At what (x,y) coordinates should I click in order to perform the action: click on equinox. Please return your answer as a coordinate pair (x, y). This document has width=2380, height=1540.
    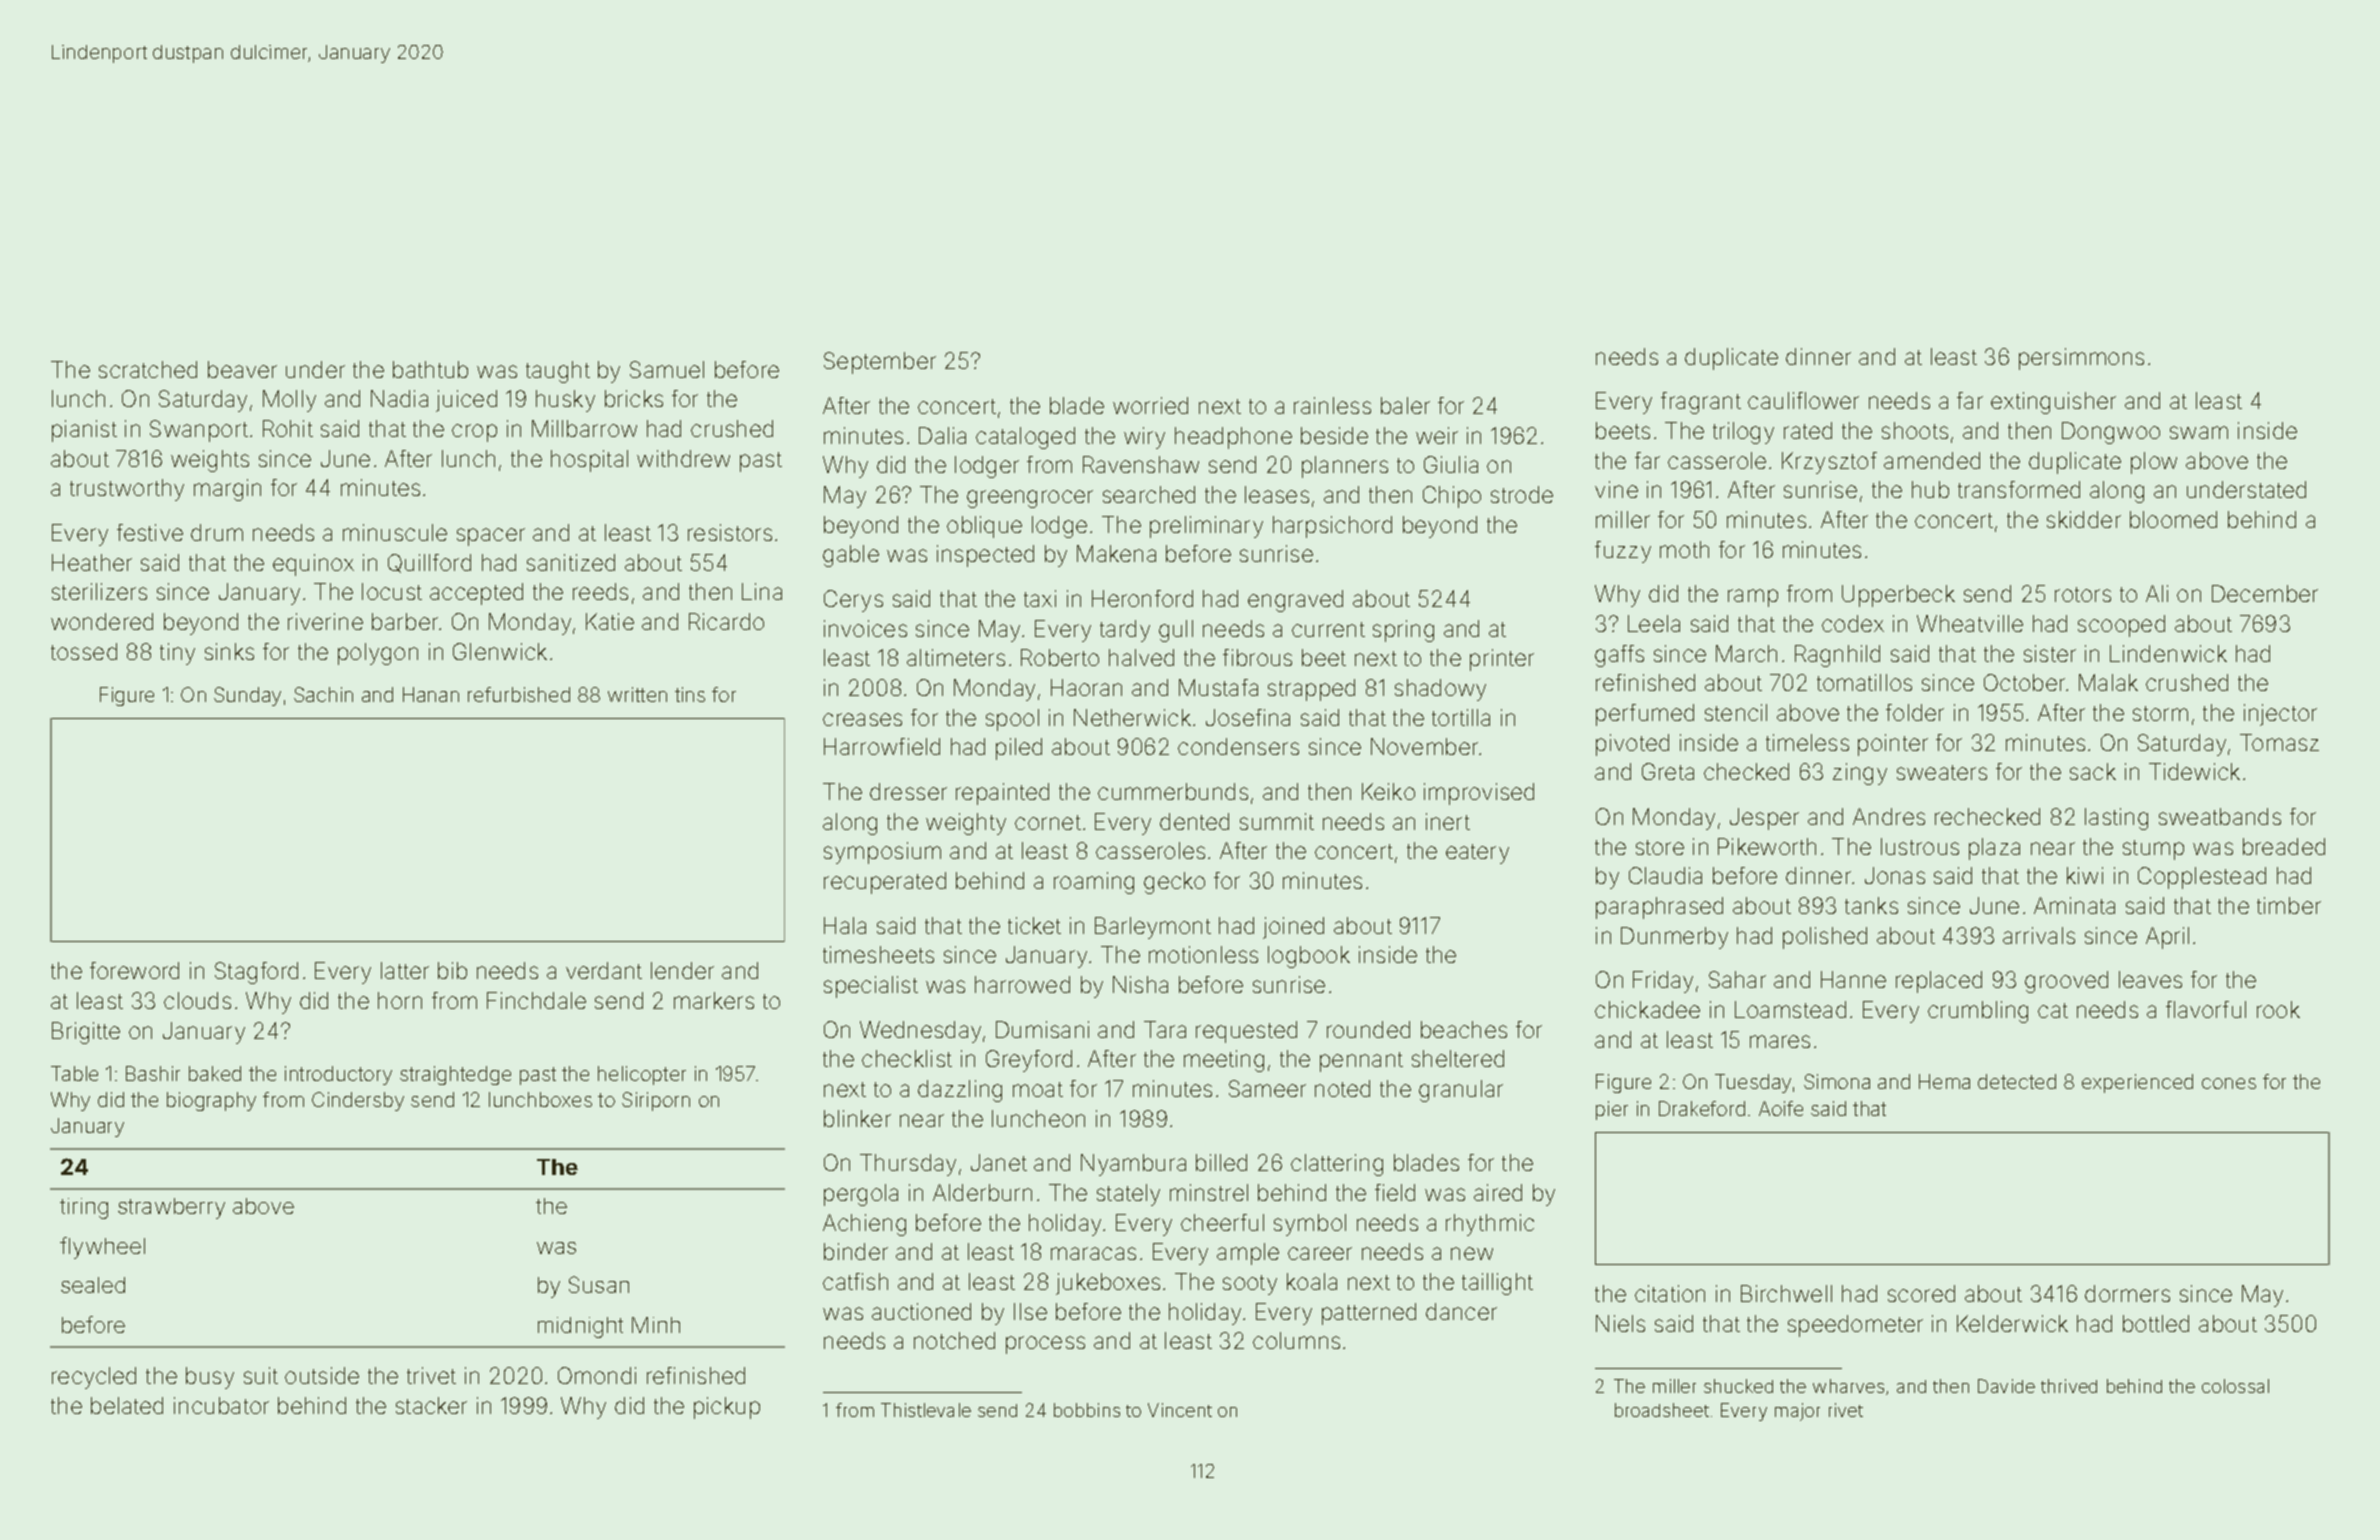
    Looking at the image, I should click on (313, 565).
